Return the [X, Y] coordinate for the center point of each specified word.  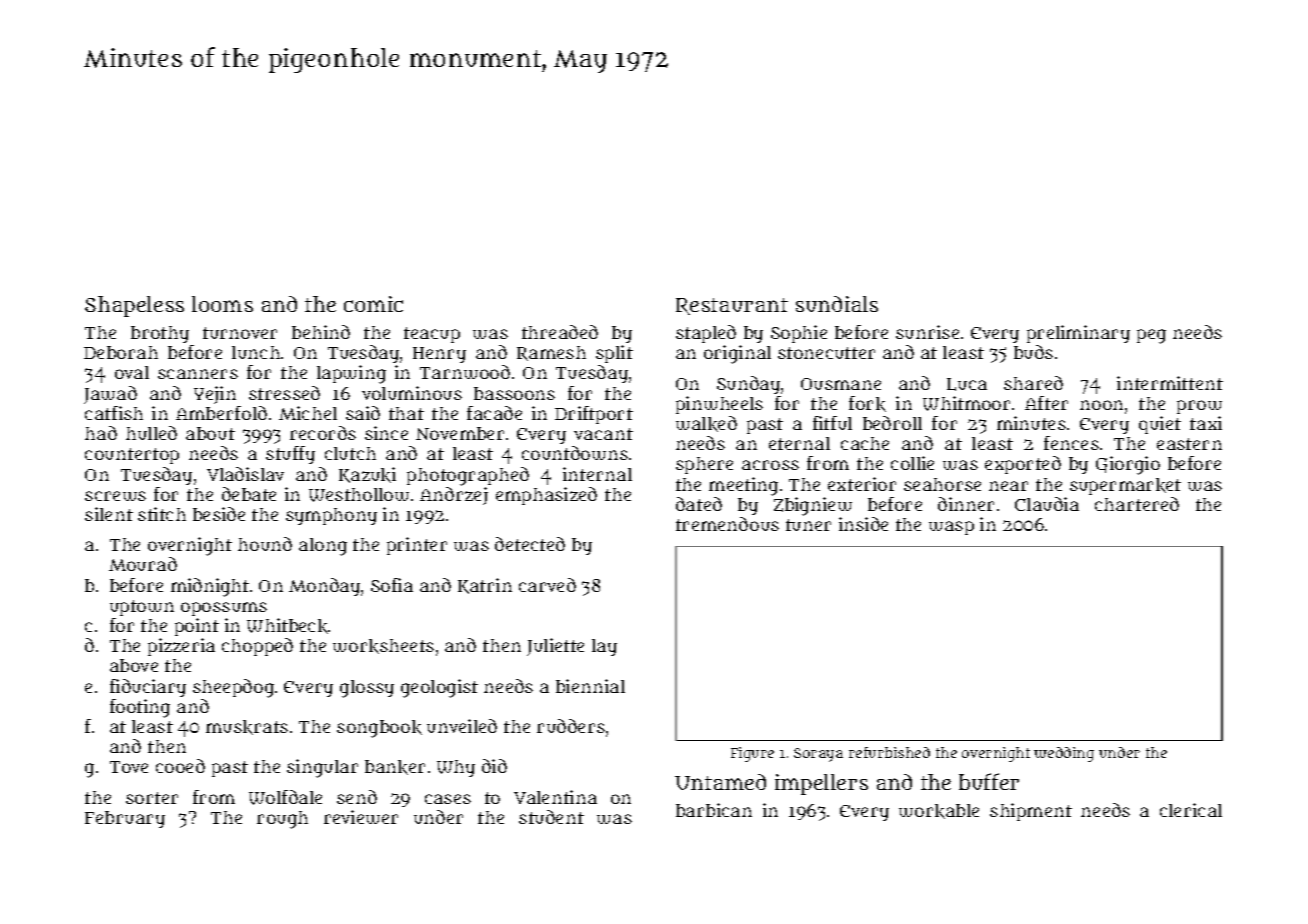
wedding [1064, 754]
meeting [743, 486]
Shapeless [134, 306]
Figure [752, 754]
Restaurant [732, 306]
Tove [129, 767]
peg [1151, 336]
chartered [1137, 504]
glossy [367, 689]
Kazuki [367, 475]
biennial [590, 686]
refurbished [889, 752]
